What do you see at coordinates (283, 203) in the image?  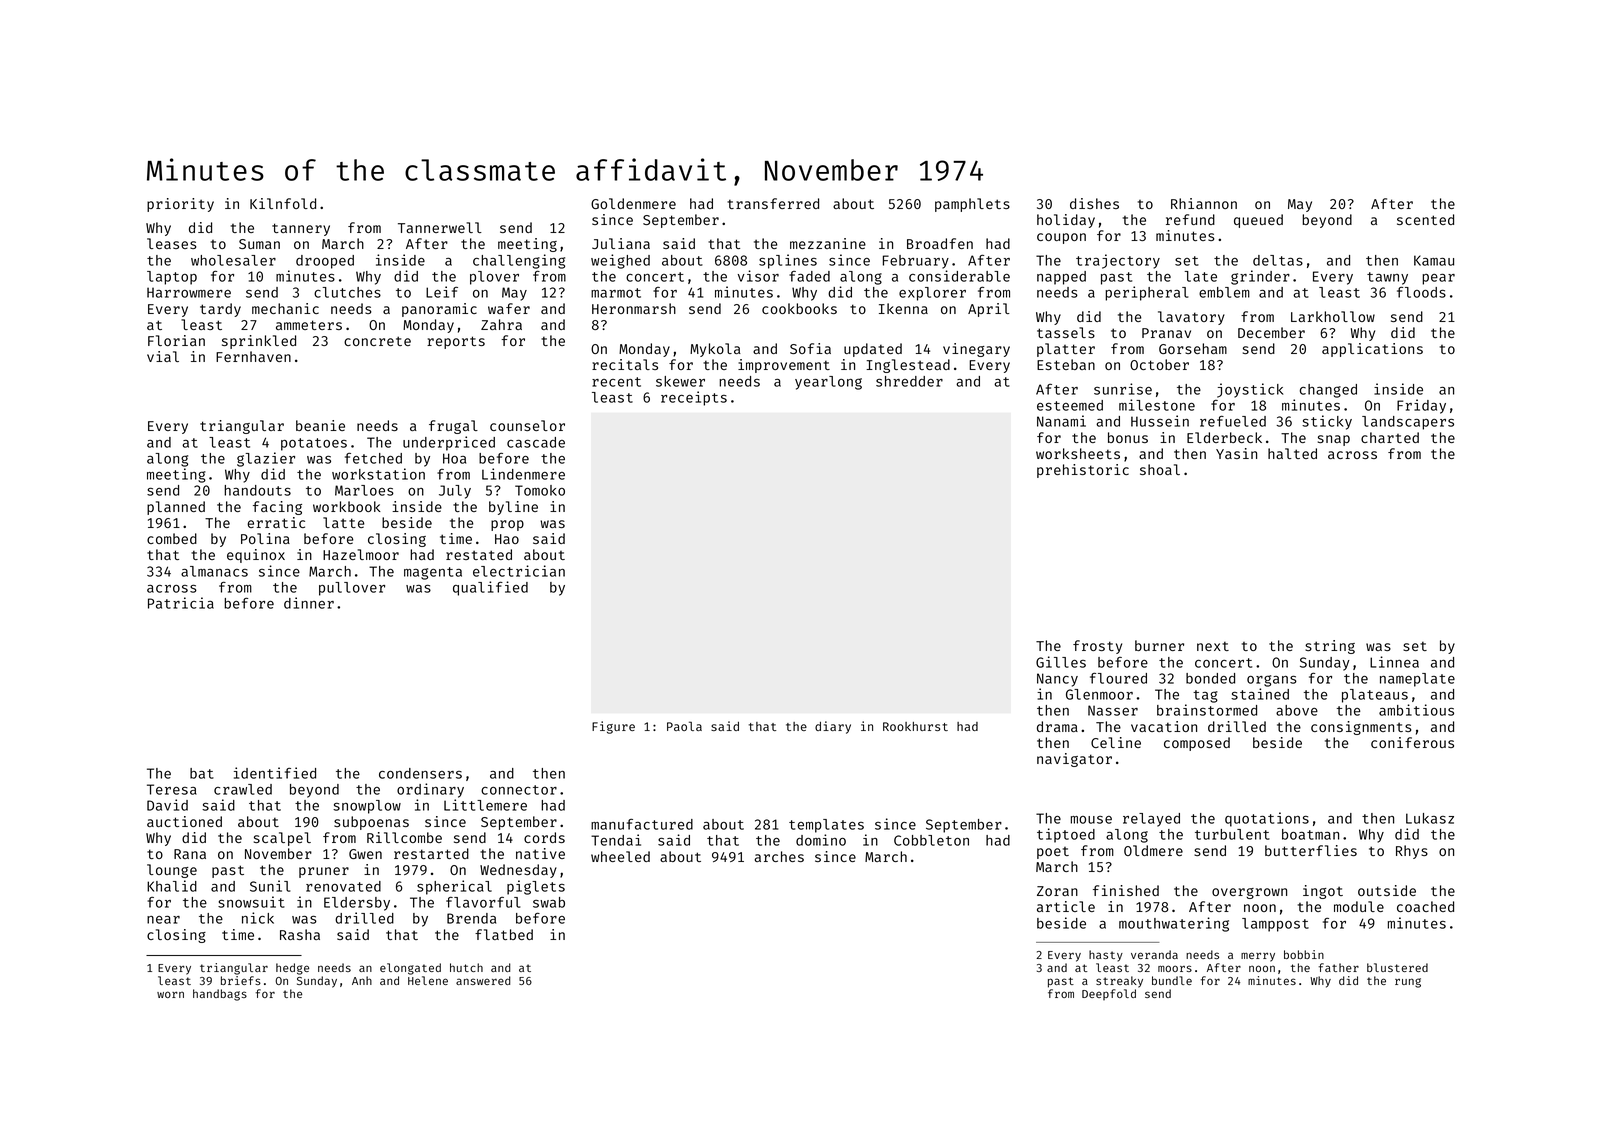 I see `Kilnfold` at bounding box center [283, 203].
